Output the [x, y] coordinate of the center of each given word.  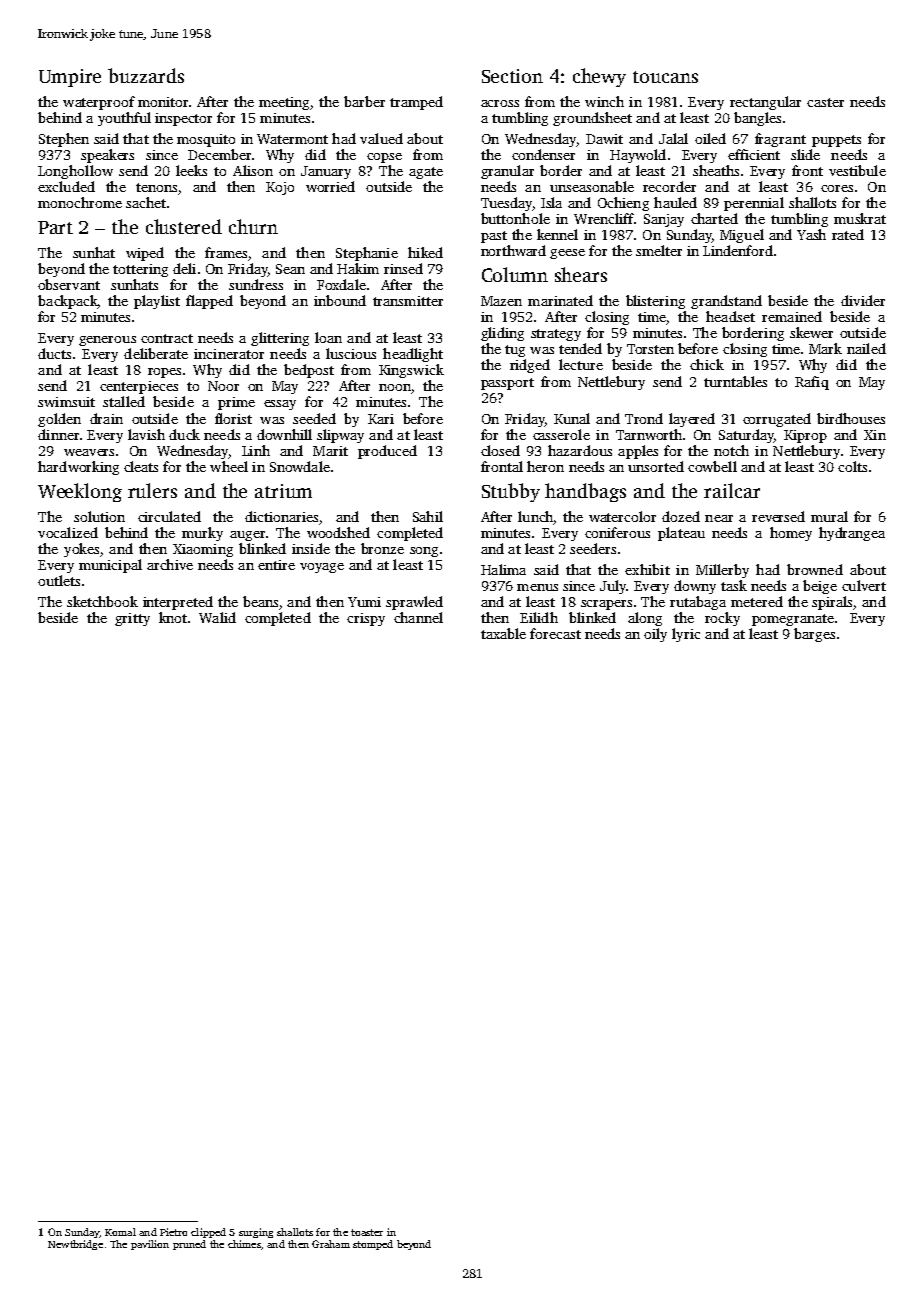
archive [170, 564]
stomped [373, 1245]
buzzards [146, 75]
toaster [367, 1232]
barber [364, 101]
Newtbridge [75, 1245]
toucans [665, 77]
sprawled [414, 603]
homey [791, 534]
